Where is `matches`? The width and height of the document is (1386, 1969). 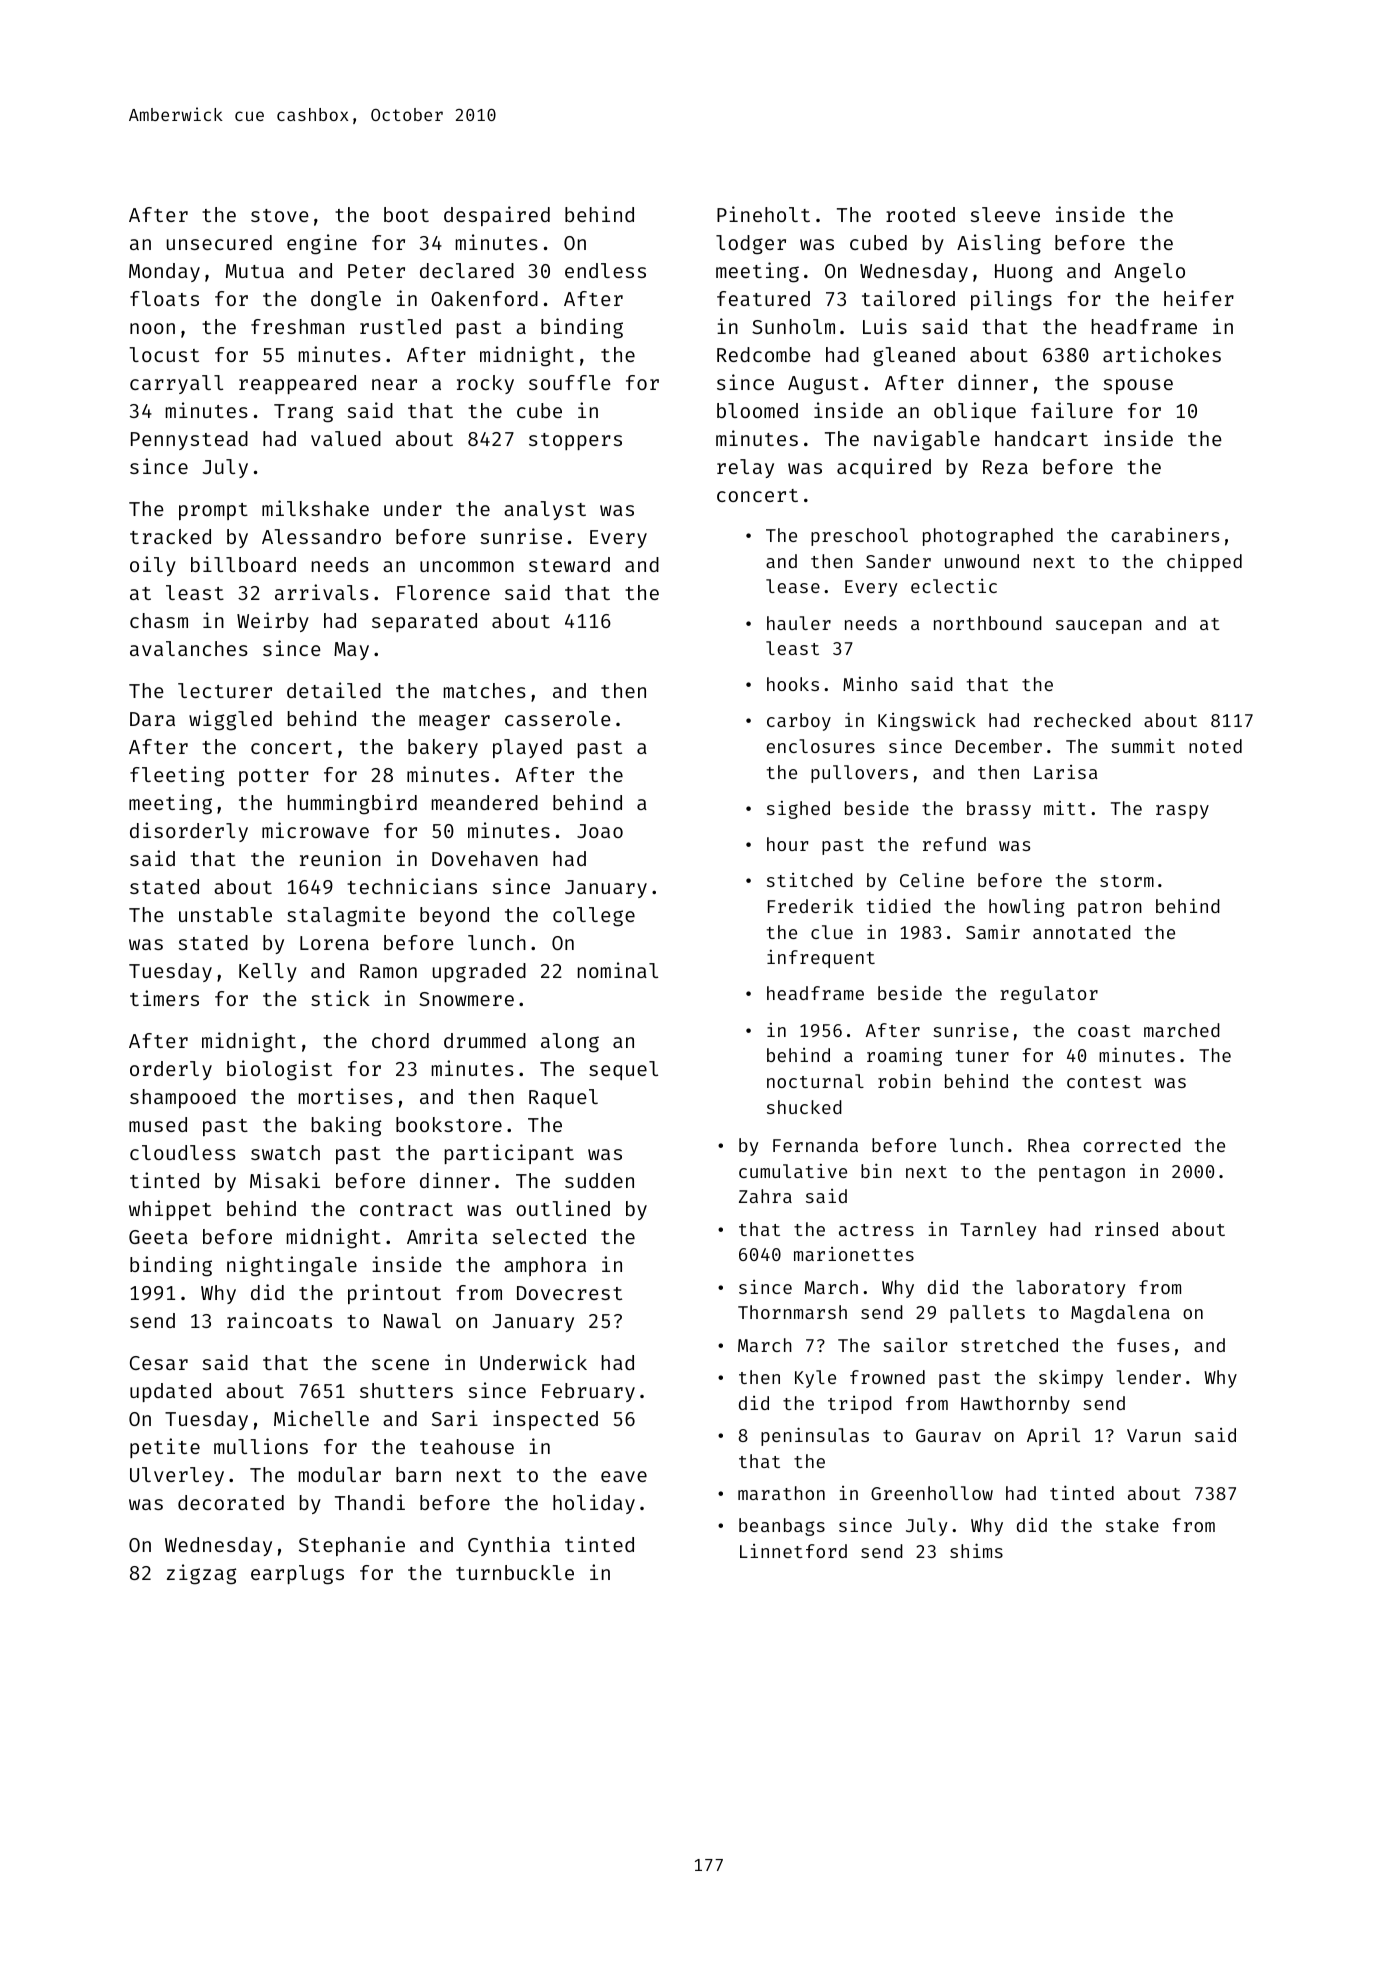 matches is located at coordinates (485, 690).
